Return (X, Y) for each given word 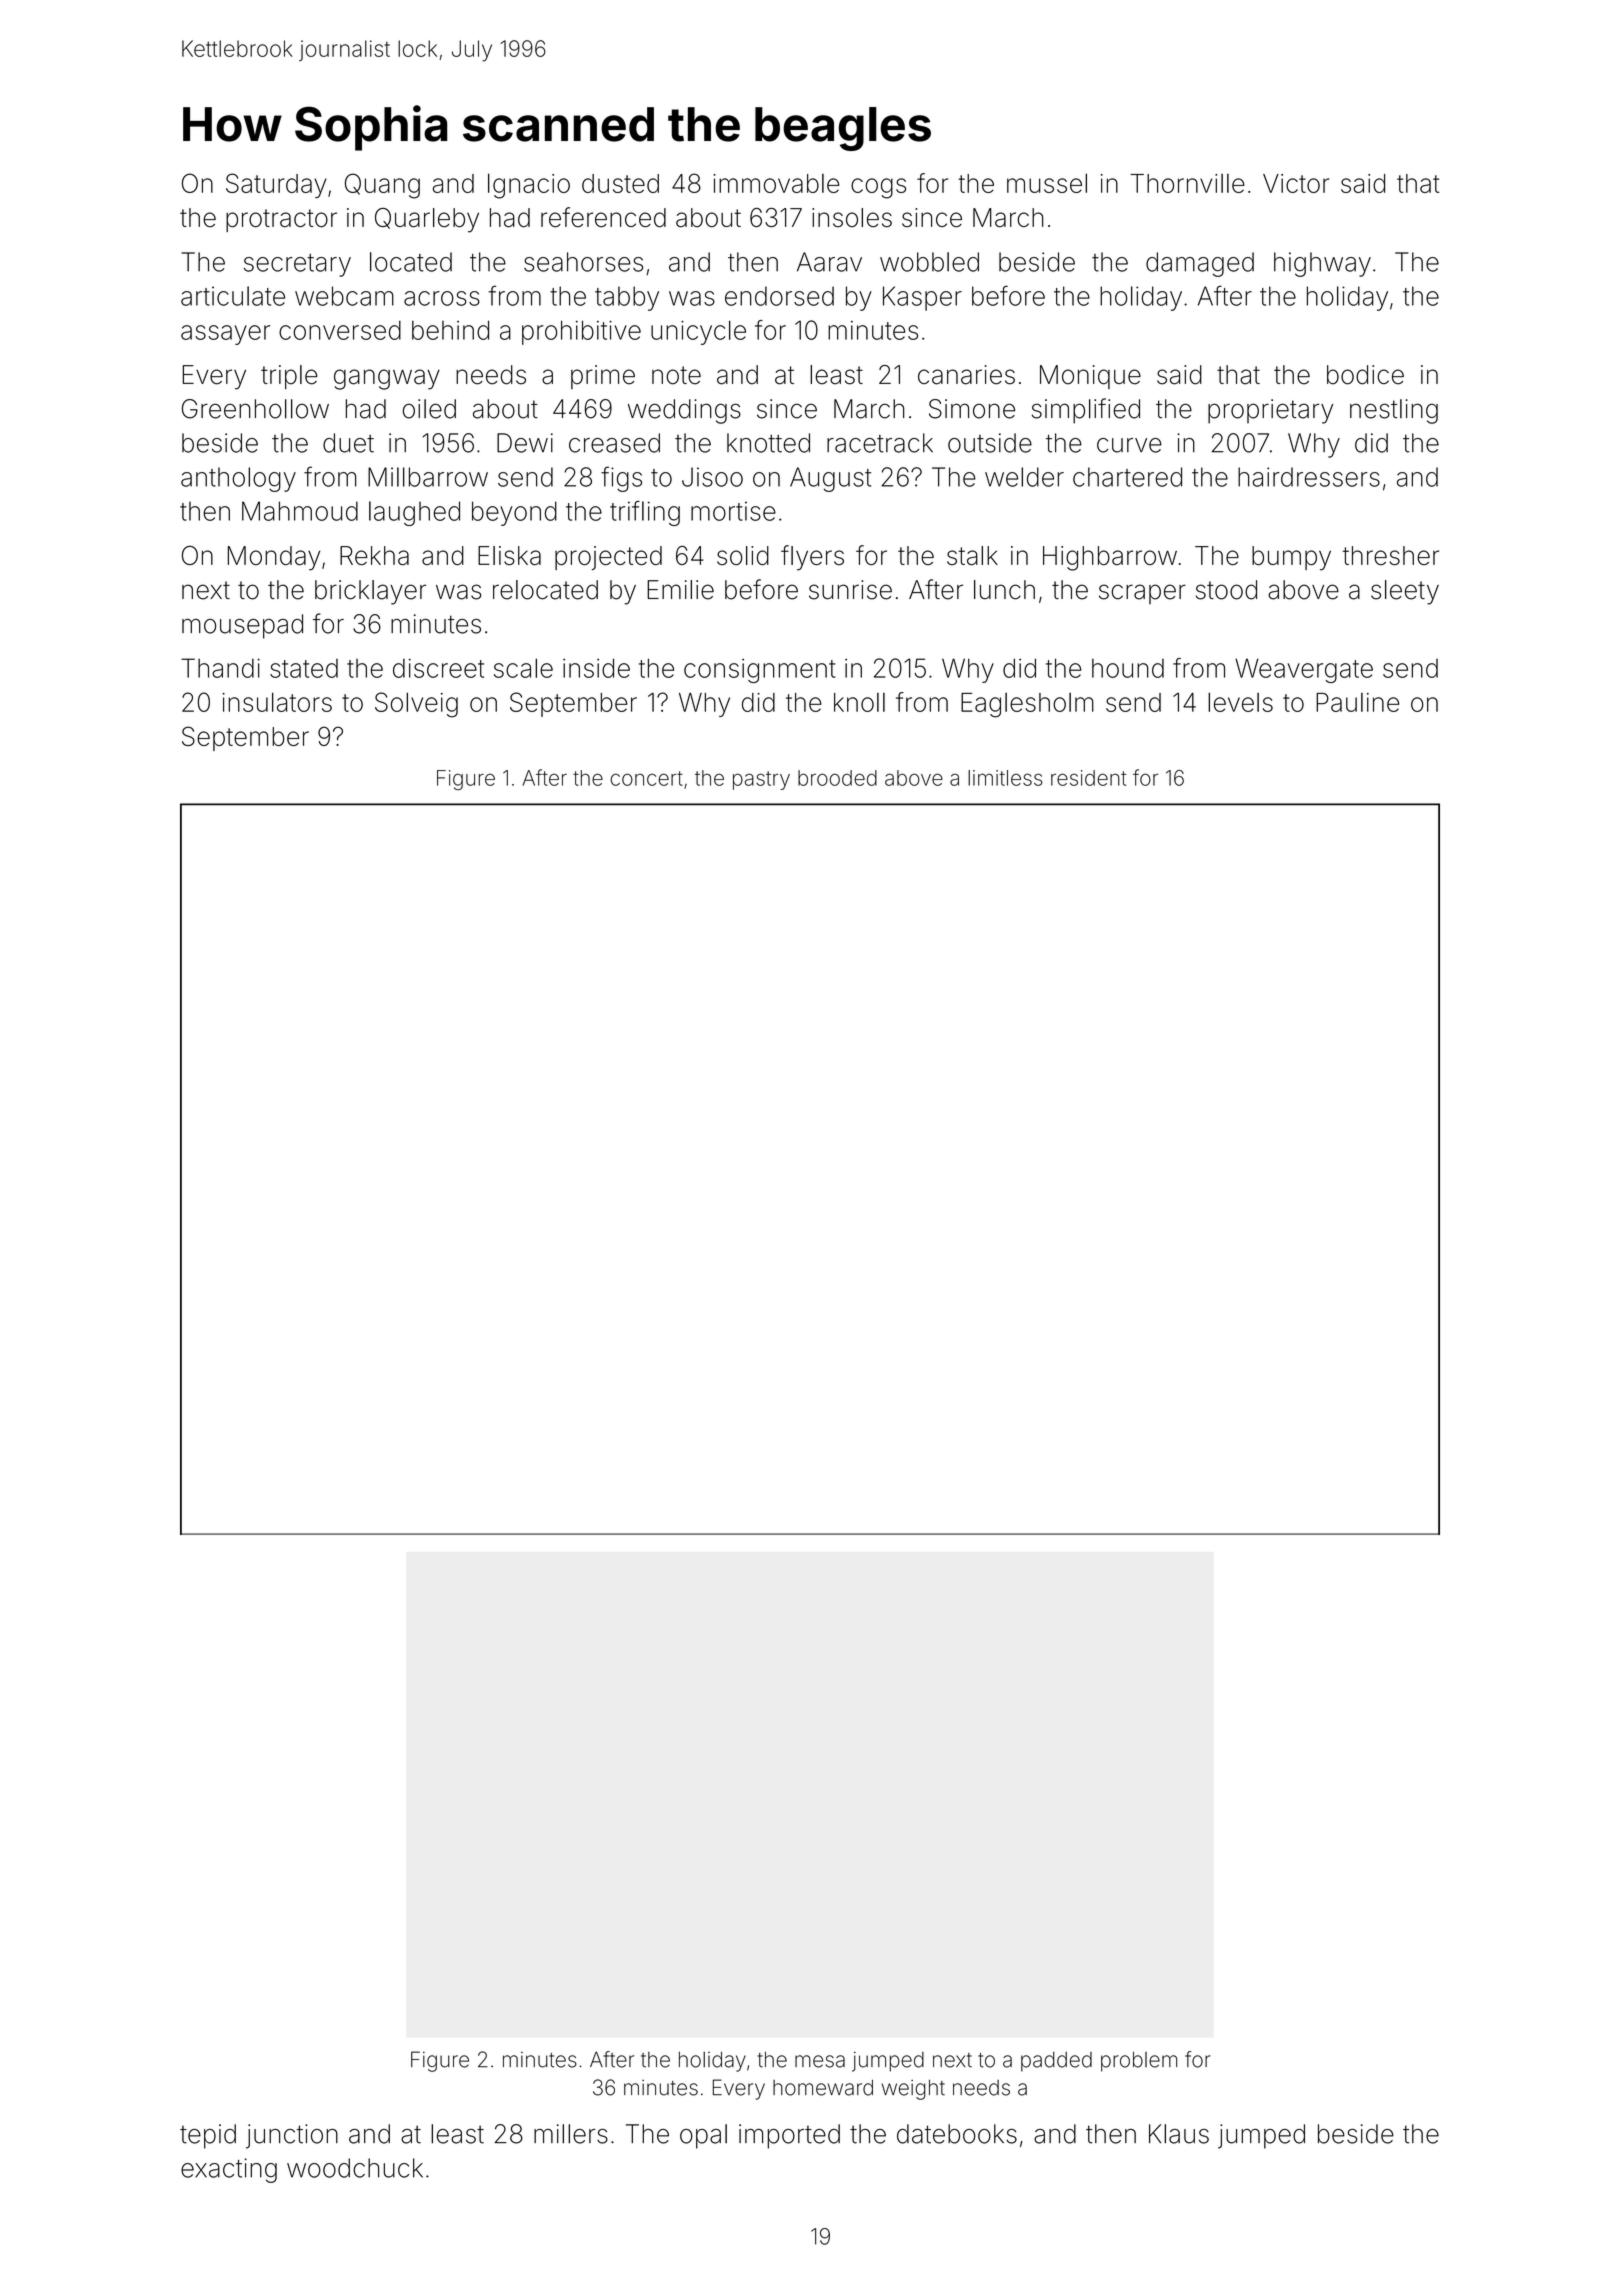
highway (1322, 264)
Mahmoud (300, 511)
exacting (229, 2170)
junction (292, 2136)
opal (703, 2136)
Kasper (922, 298)
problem (1139, 2062)
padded (1056, 2062)
